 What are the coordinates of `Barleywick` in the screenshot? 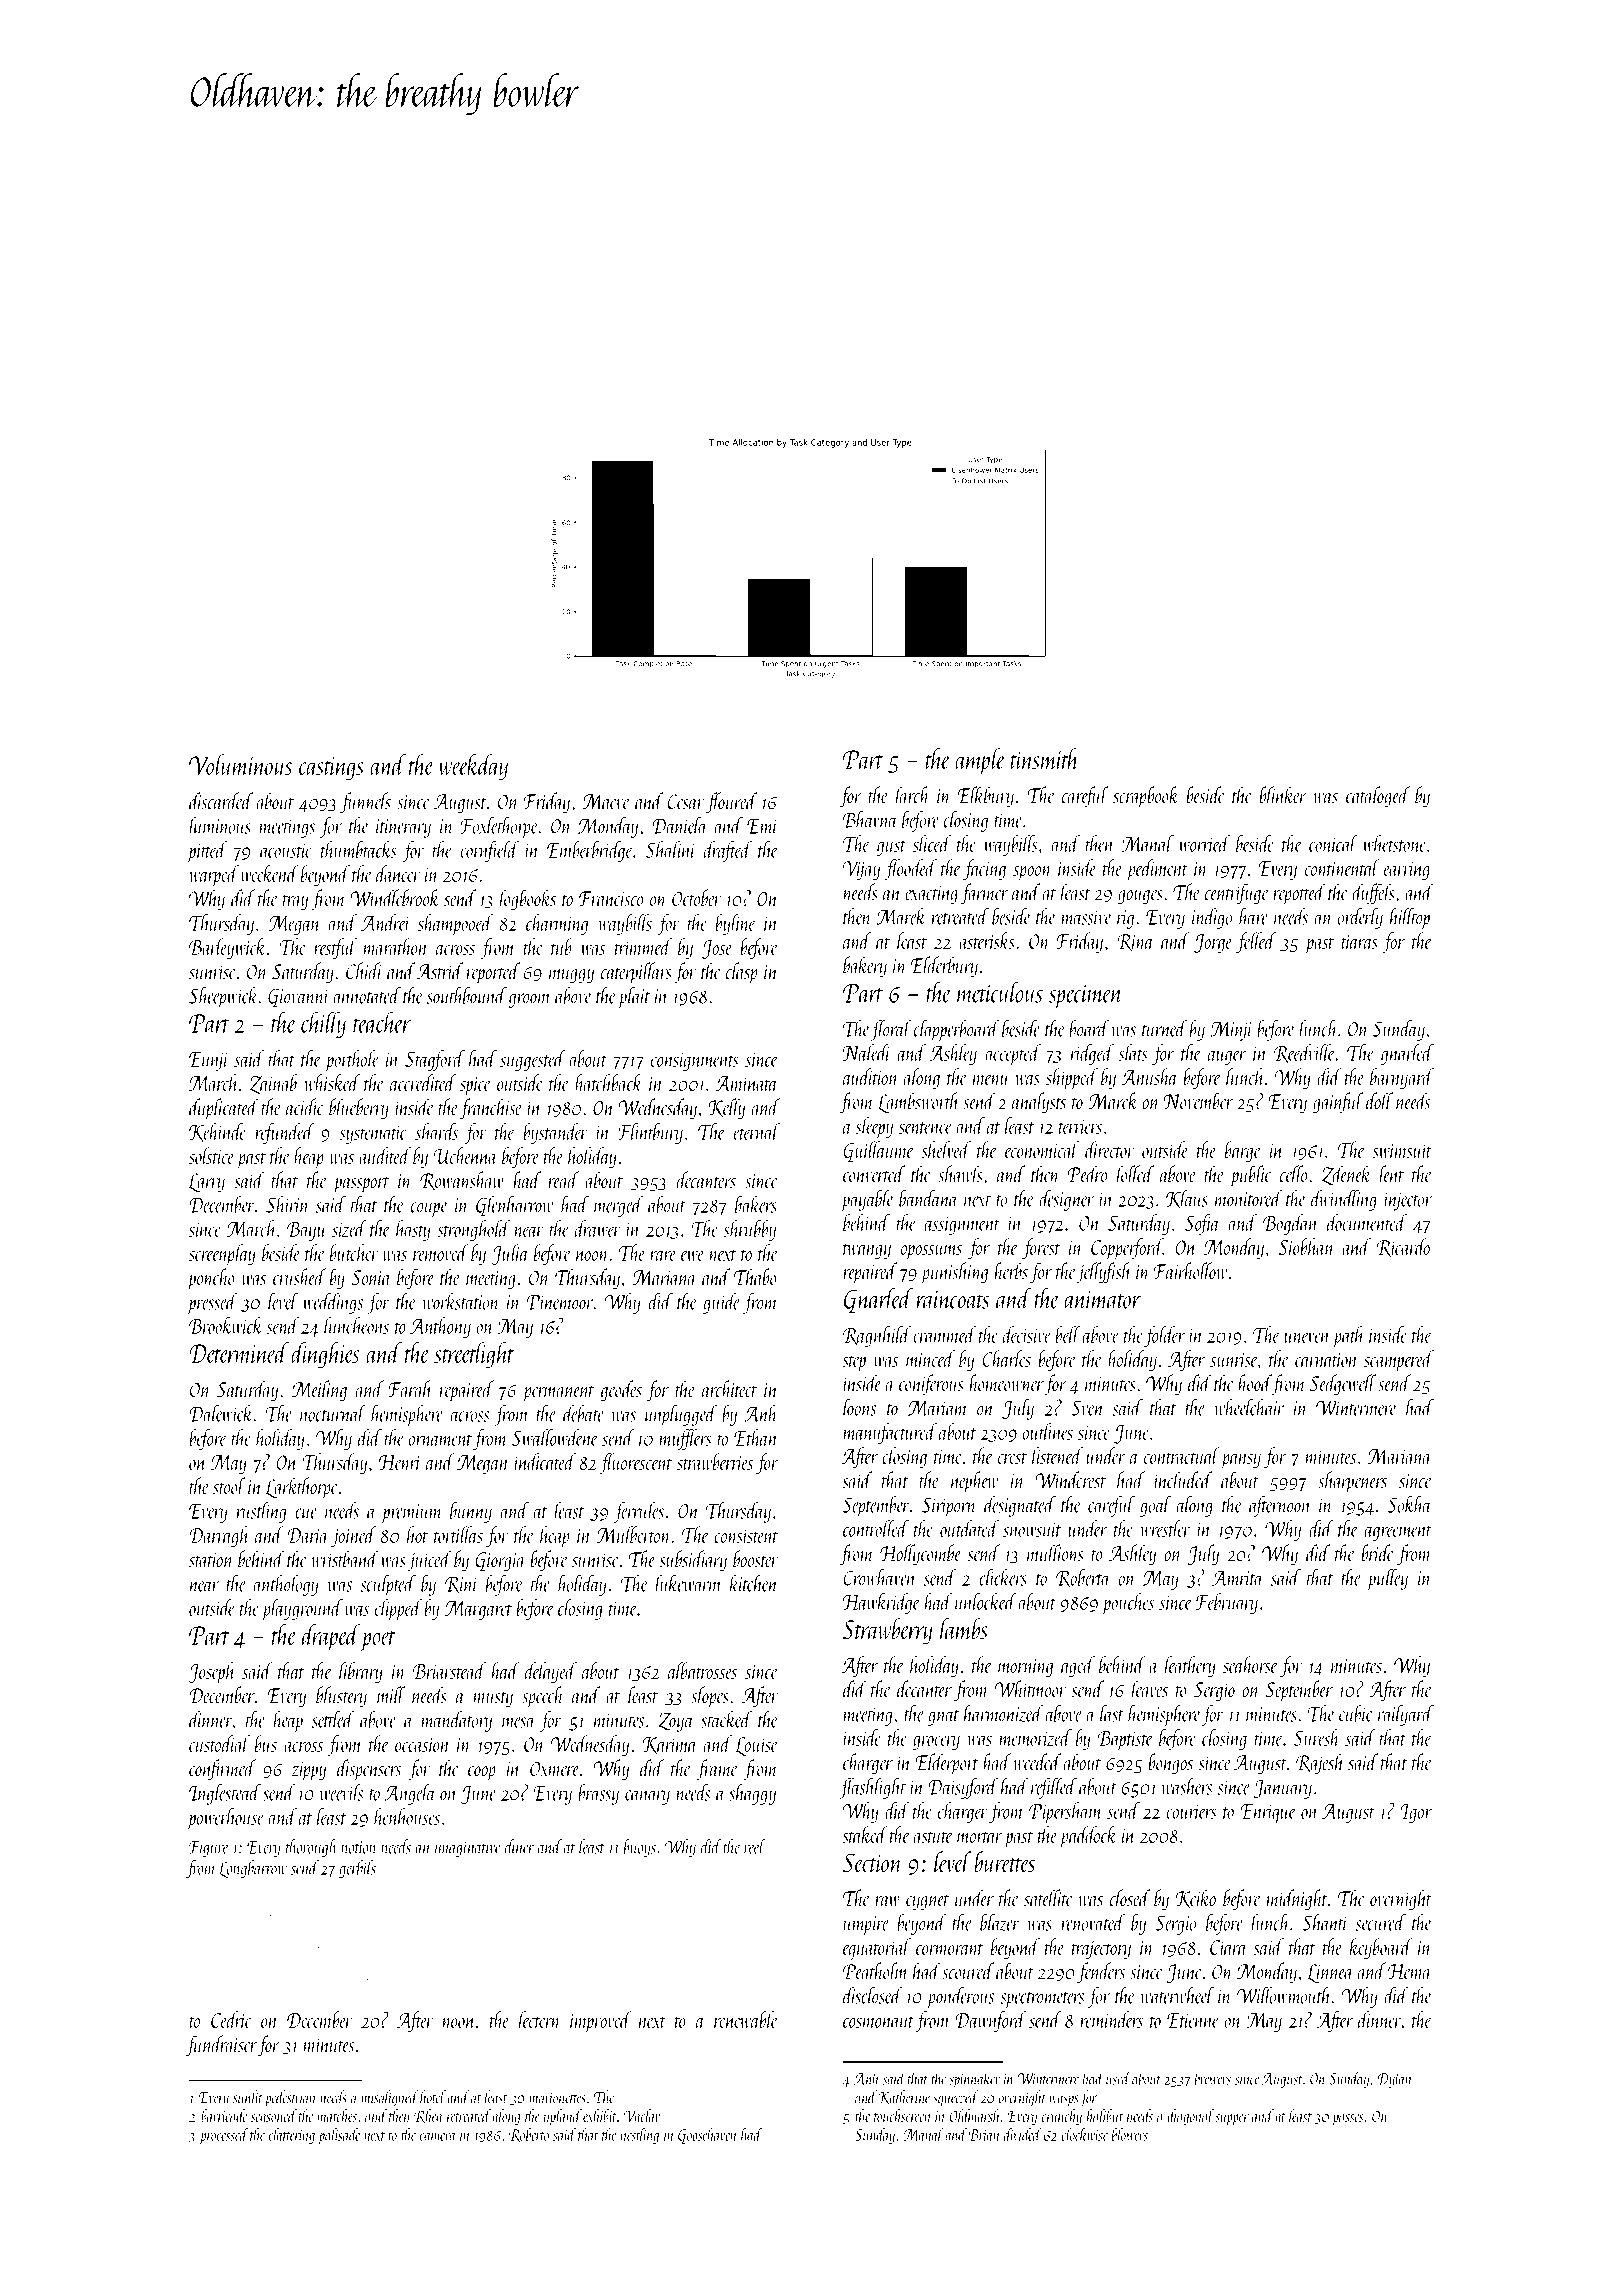 It's located at (228, 948).
